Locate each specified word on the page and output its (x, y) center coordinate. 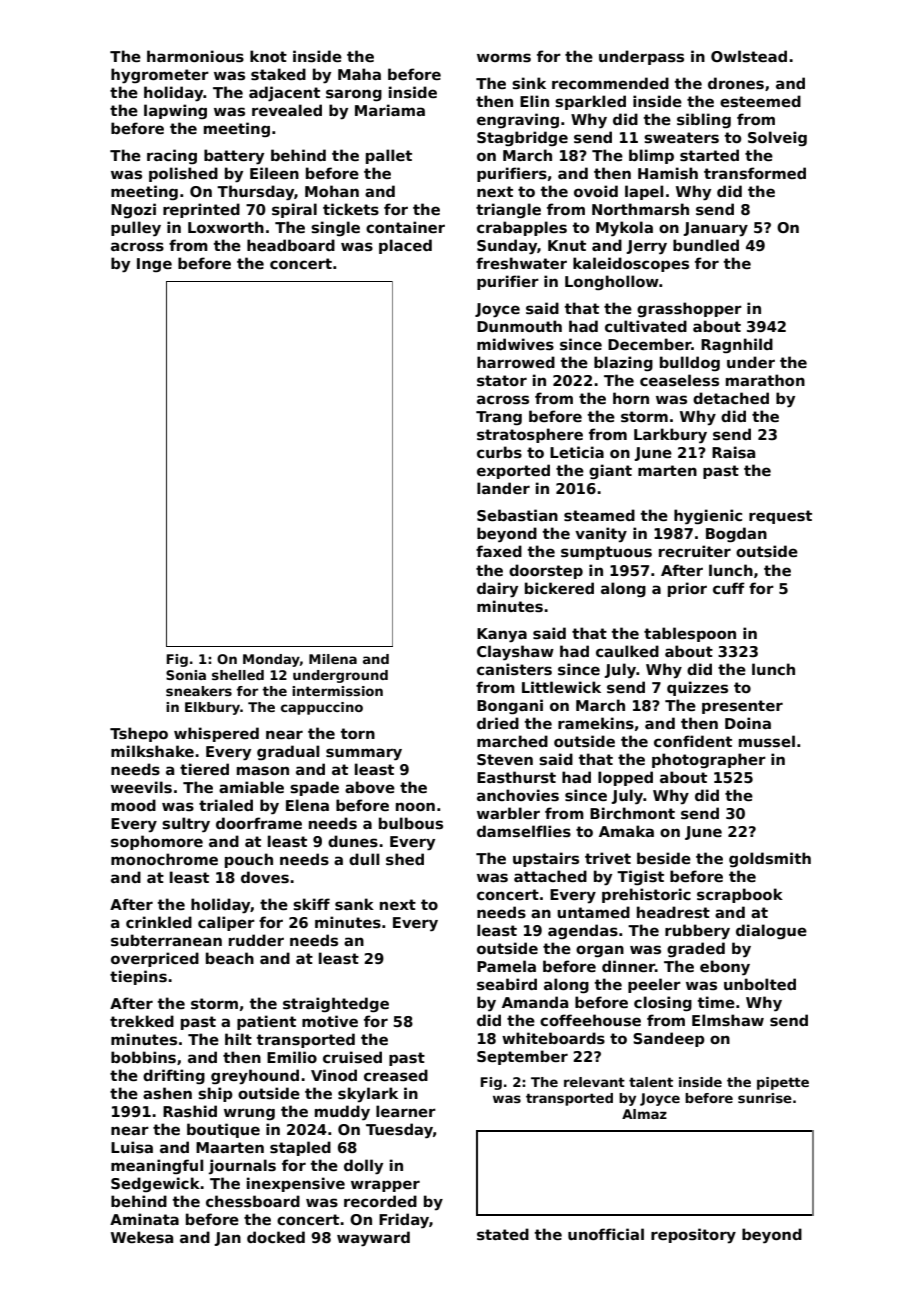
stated (503, 1234)
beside (664, 858)
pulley (136, 229)
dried (498, 723)
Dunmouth (519, 326)
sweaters (681, 137)
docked (276, 1237)
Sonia (186, 675)
